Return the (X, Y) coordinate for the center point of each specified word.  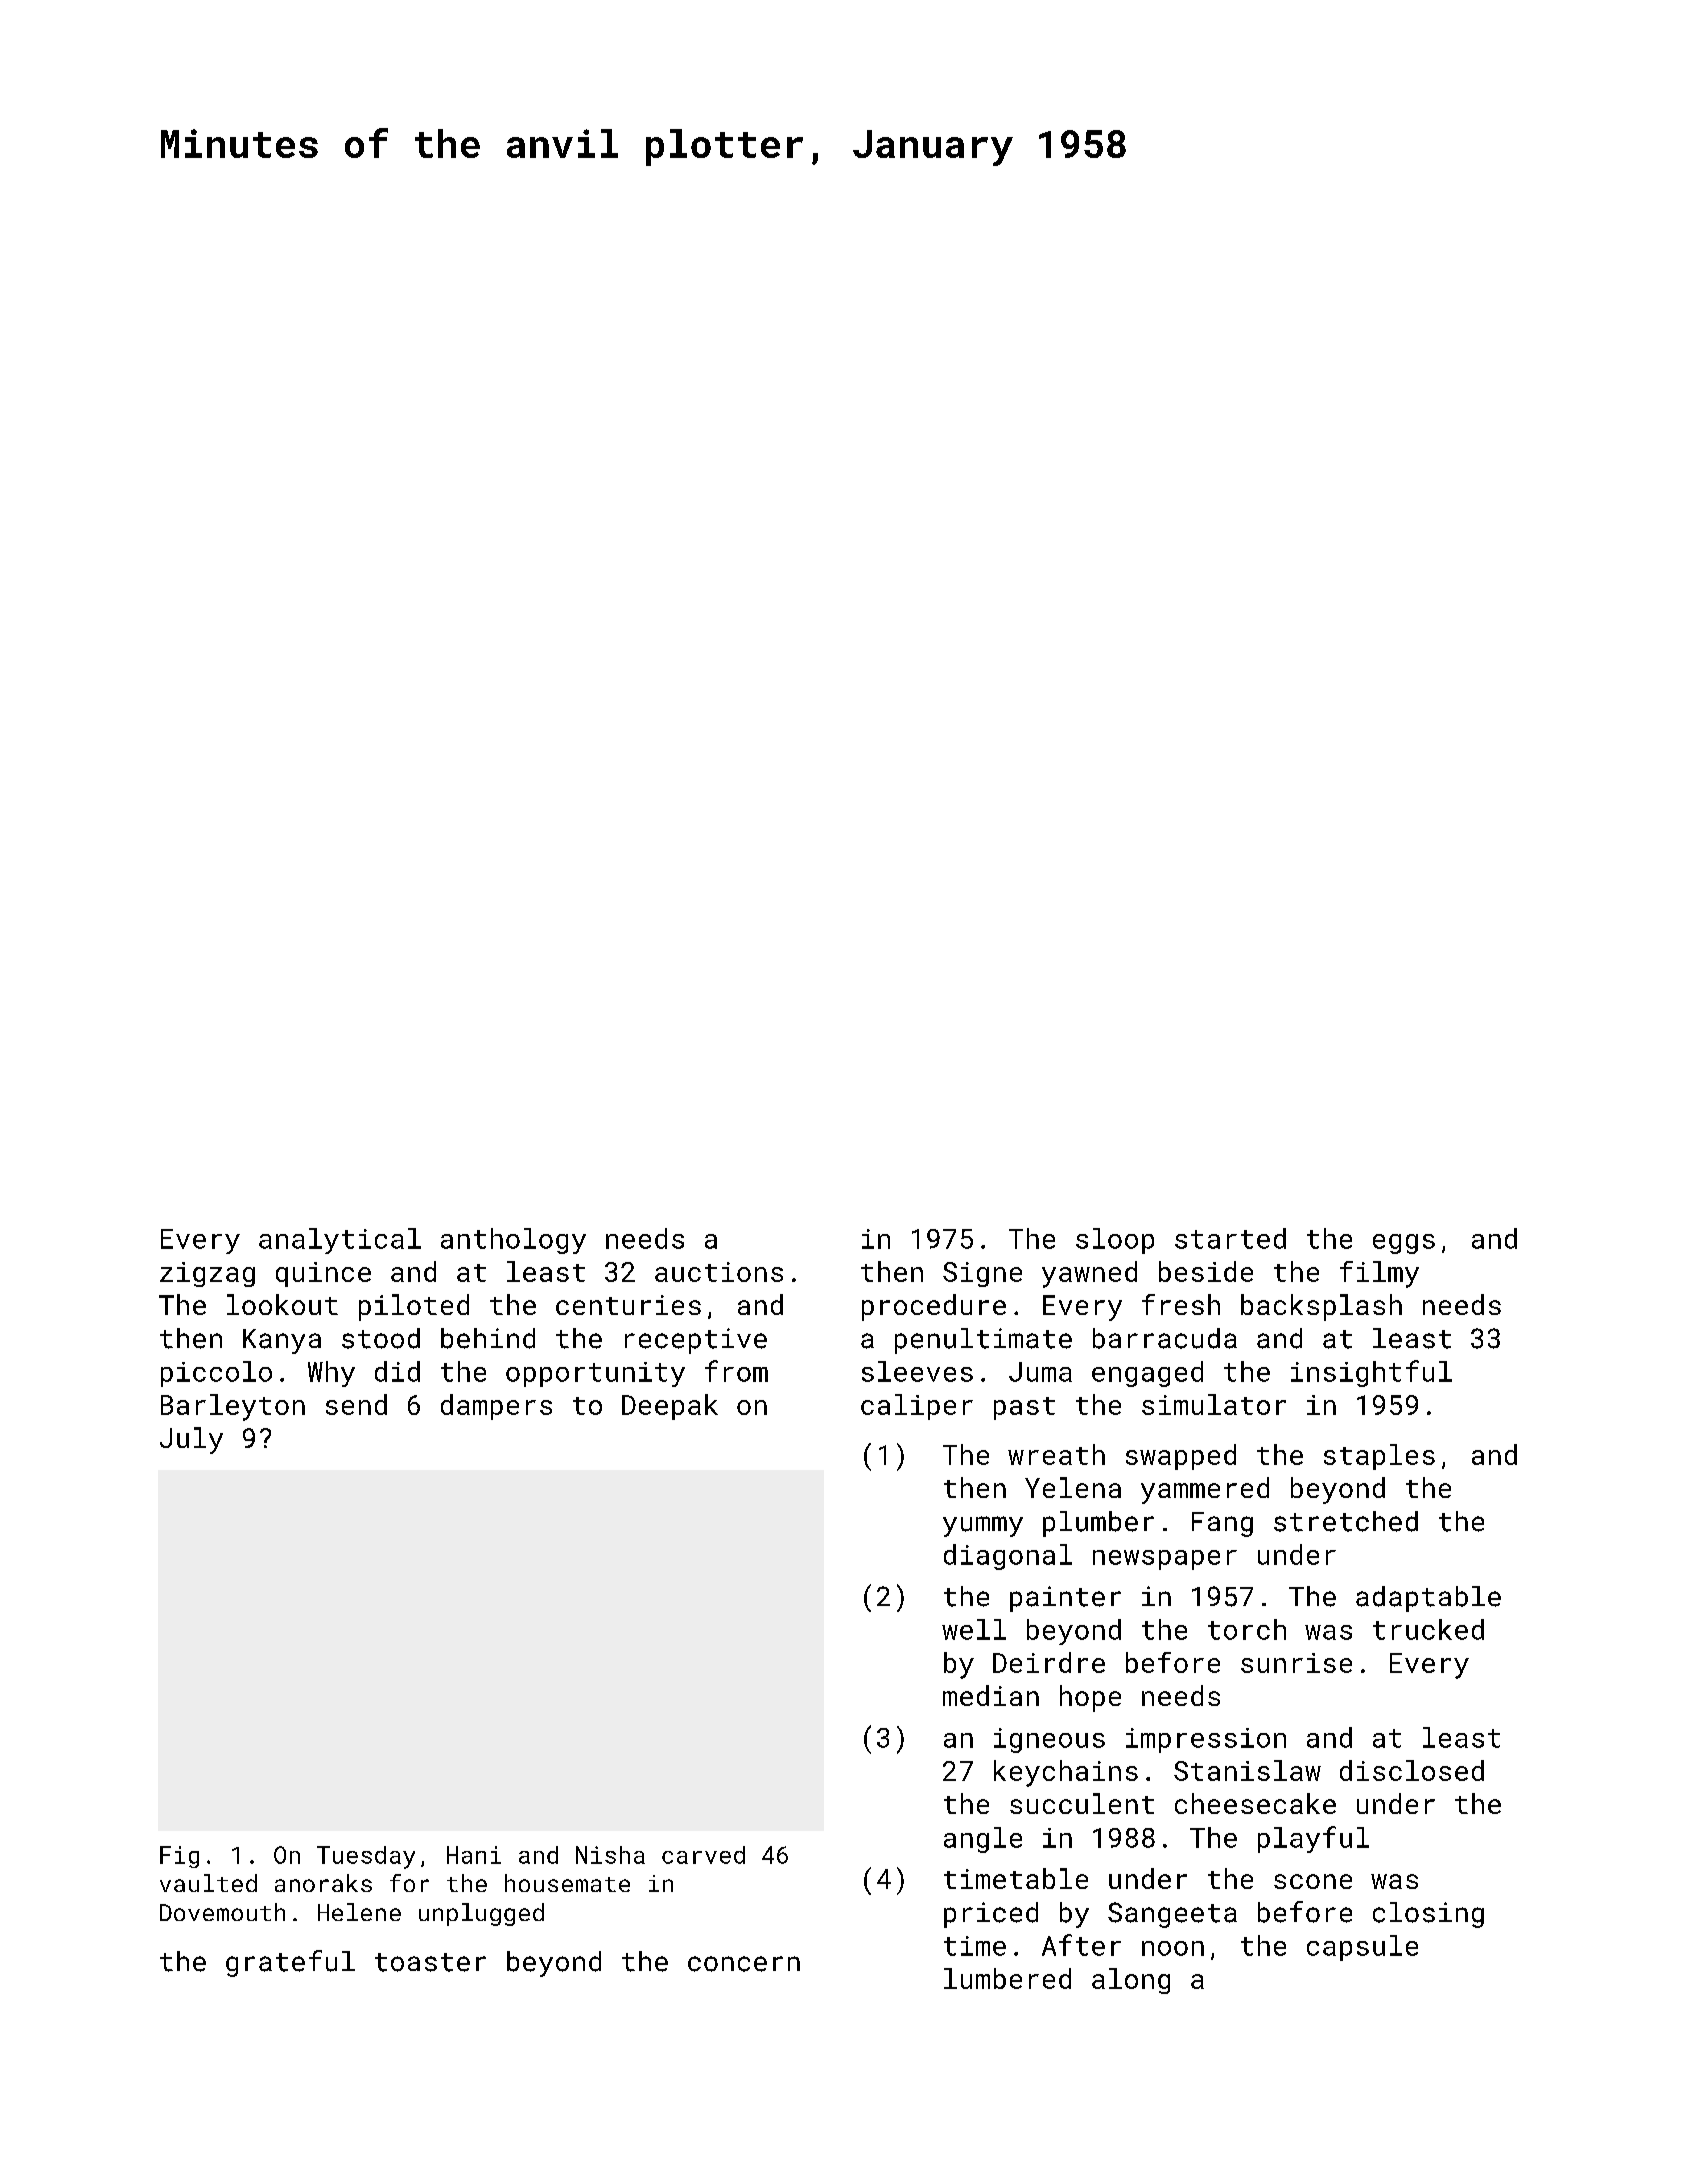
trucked (1428, 1629)
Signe (982, 1274)
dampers (496, 1407)
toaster (430, 1962)
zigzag (207, 1274)
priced (991, 1915)
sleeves (917, 1371)
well (974, 1629)
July (191, 1440)
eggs (1404, 1244)
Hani (474, 1855)
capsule (1362, 1948)
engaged (1147, 1374)
